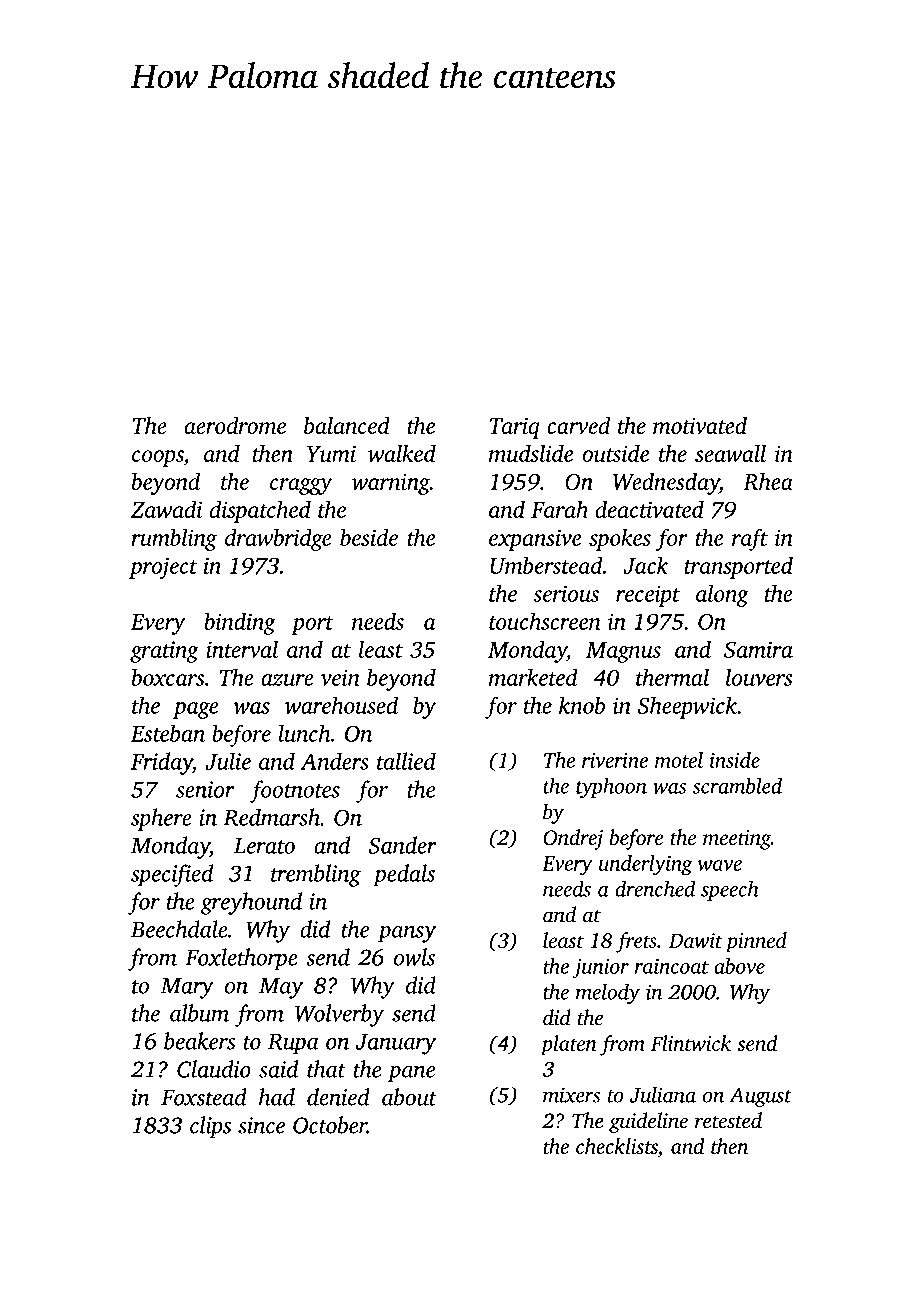 This page has height=1311, width=924. What do you see at coordinates (369, 537) in the page?
I see `beside` at bounding box center [369, 537].
